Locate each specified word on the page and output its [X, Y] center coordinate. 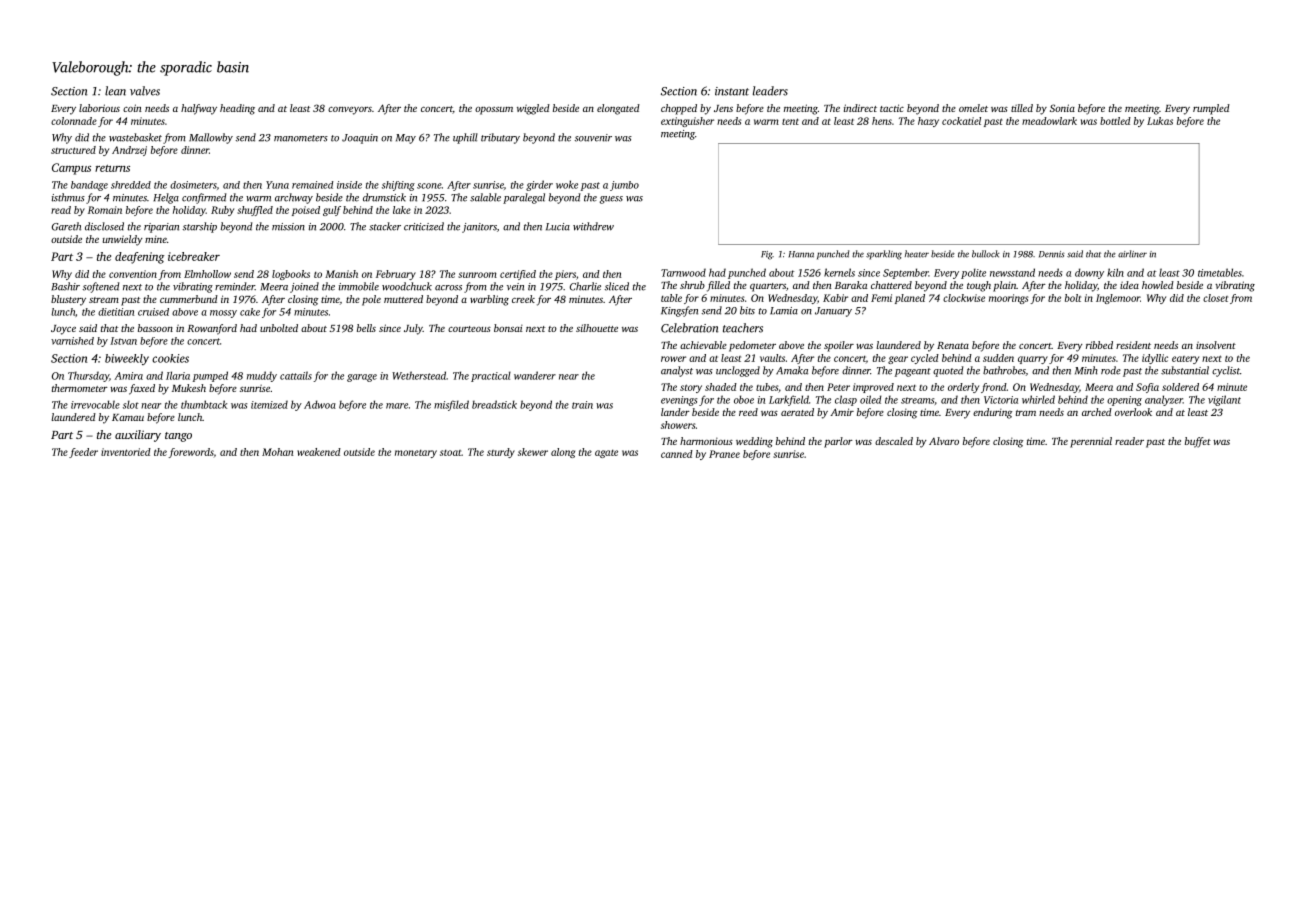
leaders [770, 91]
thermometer [80, 388]
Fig [767, 255]
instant [732, 91]
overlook [1133, 412]
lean [115, 91]
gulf [332, 211]
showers [678, 425]
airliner [1132, 254]
